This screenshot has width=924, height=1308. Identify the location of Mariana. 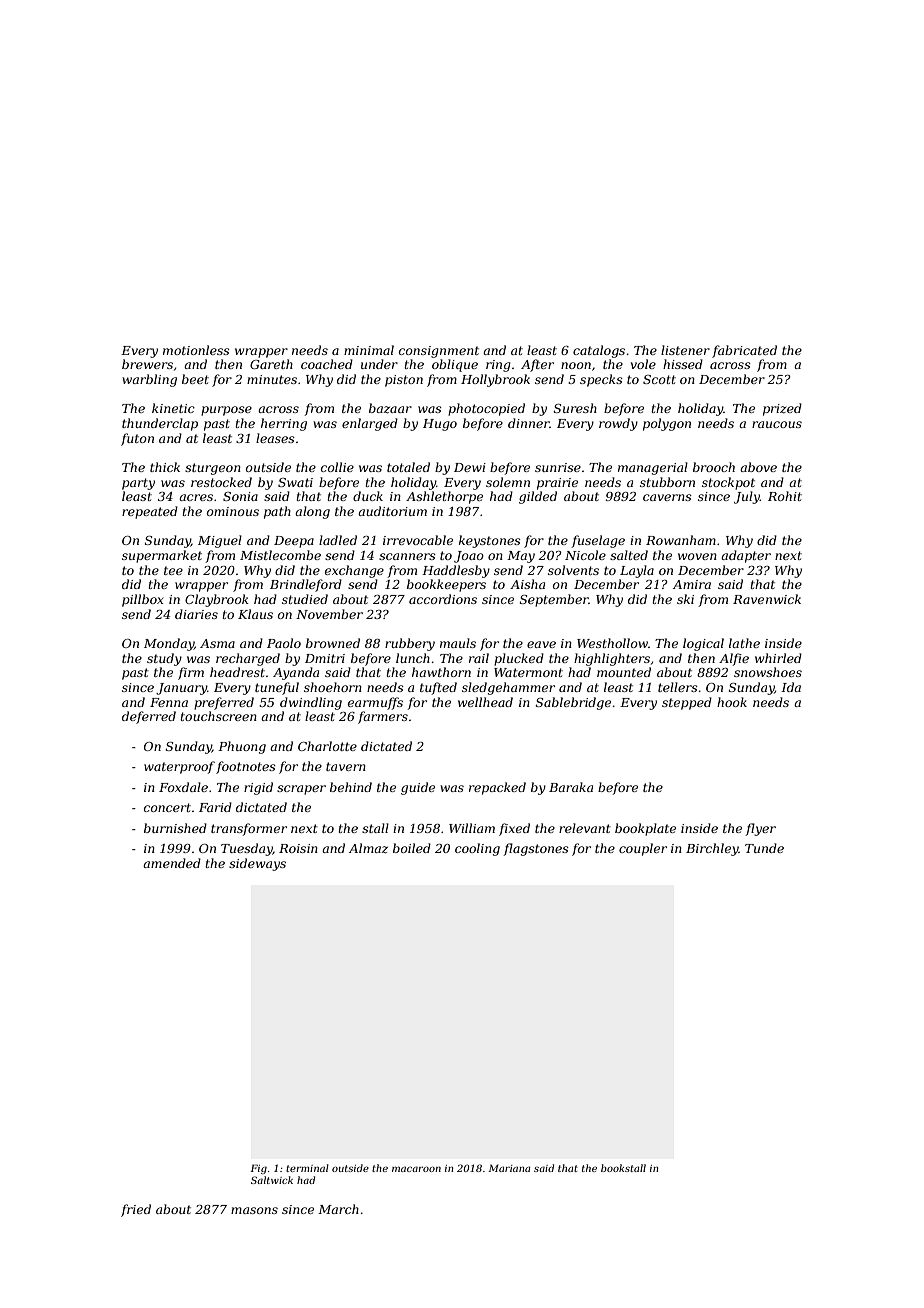
(509, 1168).
